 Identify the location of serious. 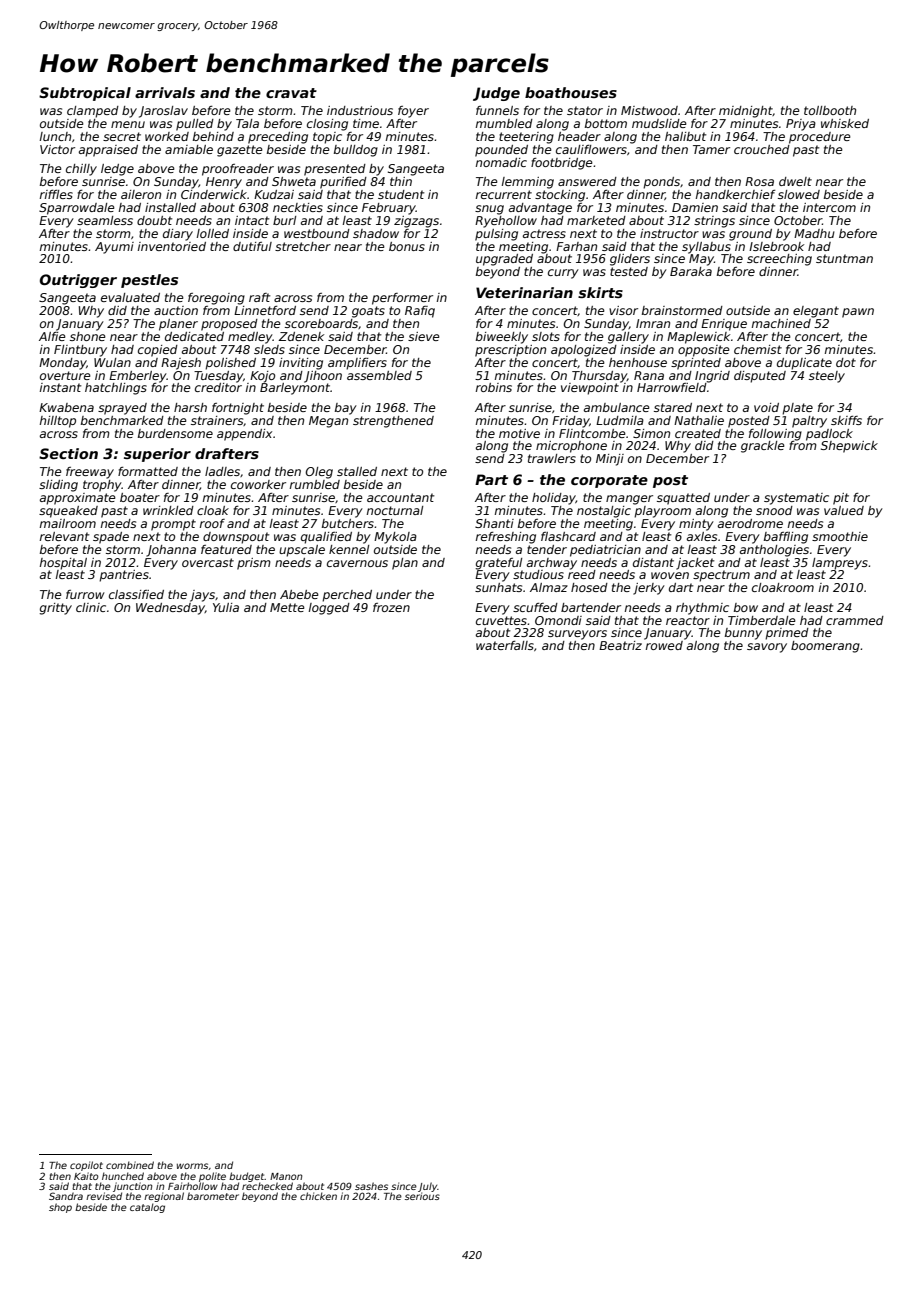
(422, 1196).
